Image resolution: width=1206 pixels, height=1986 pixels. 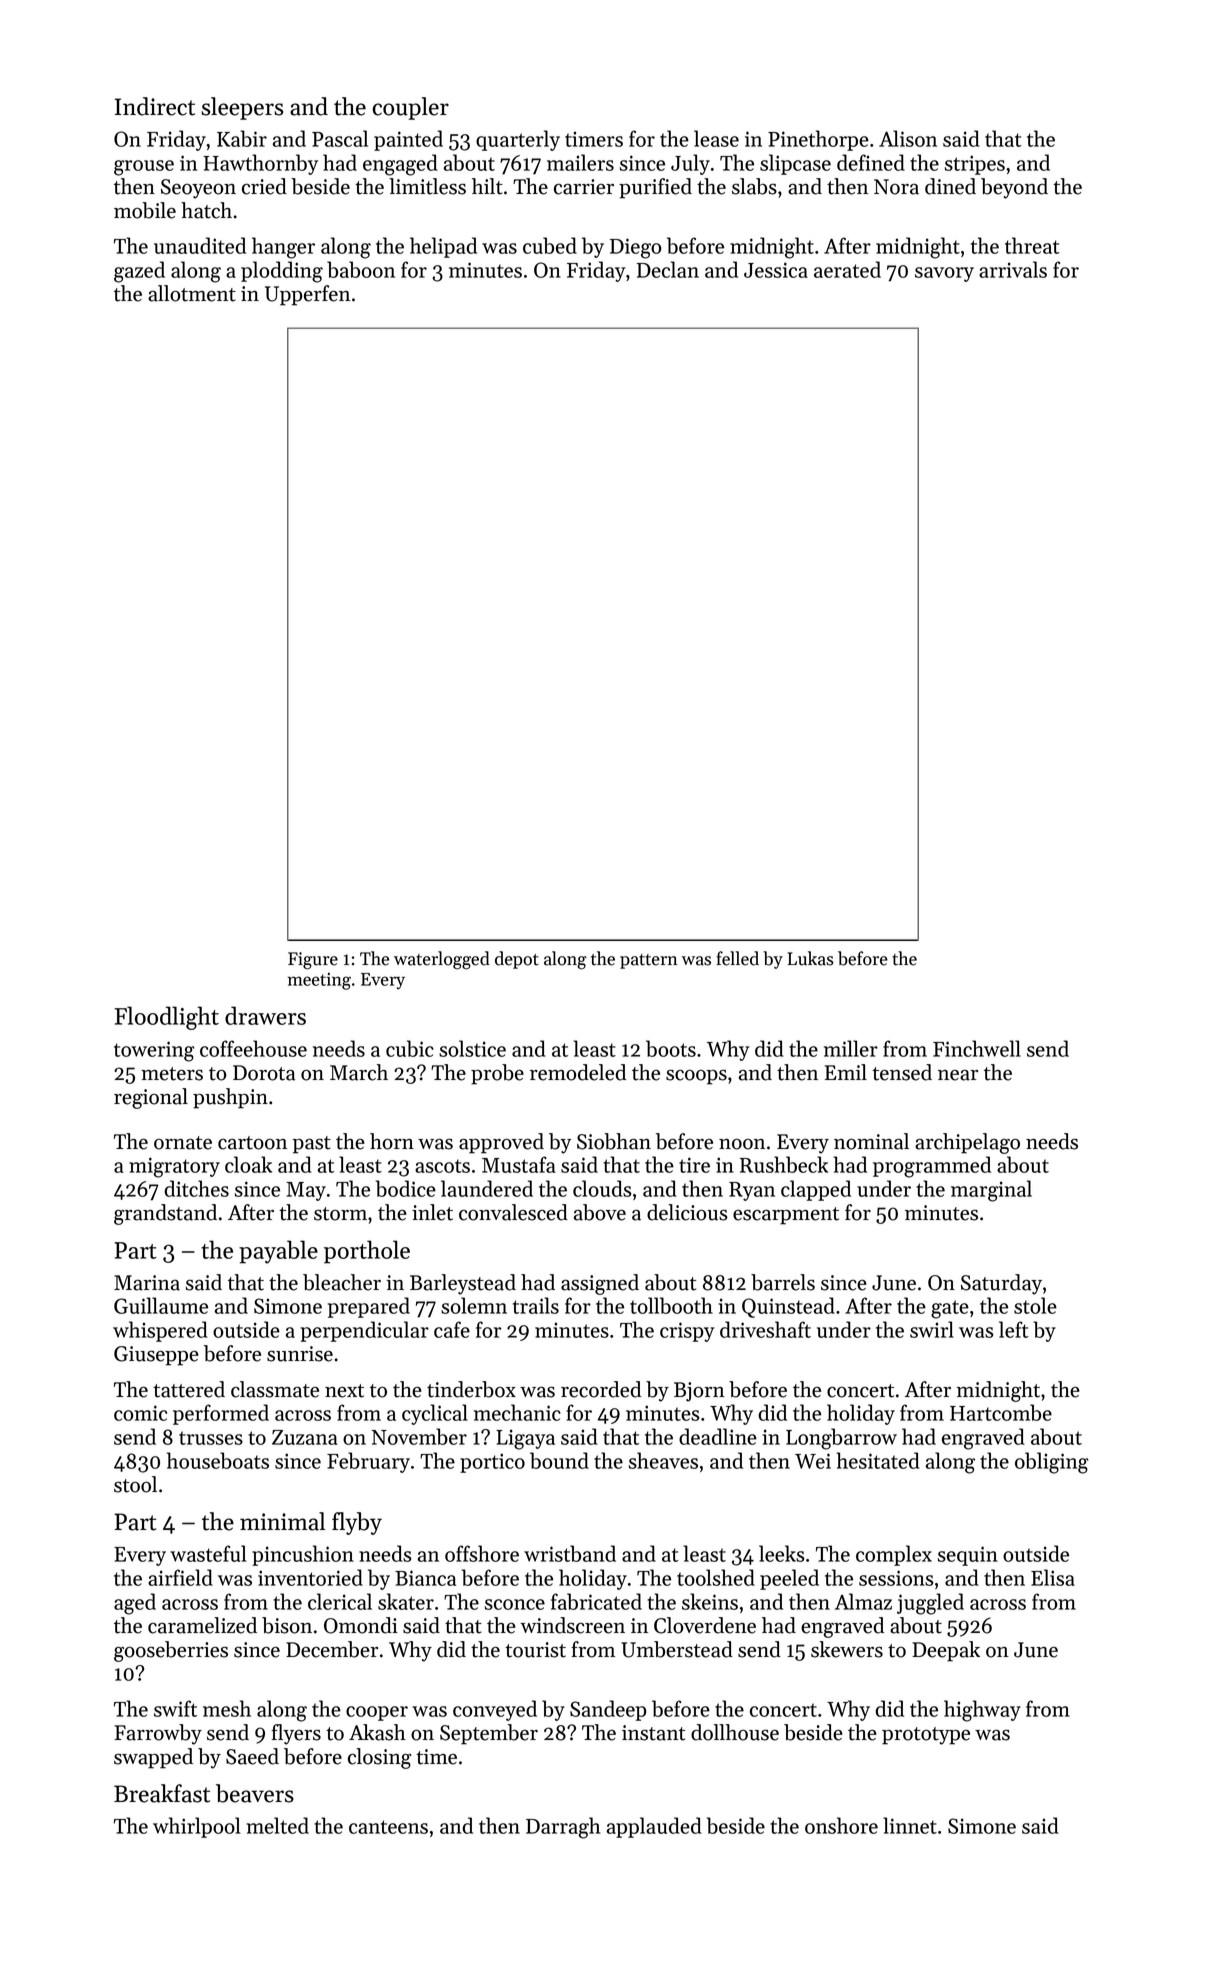 What do you see at coordinates (487, 186) in the screenshot?
I see `hilt` at bounding box center [487, 186].
